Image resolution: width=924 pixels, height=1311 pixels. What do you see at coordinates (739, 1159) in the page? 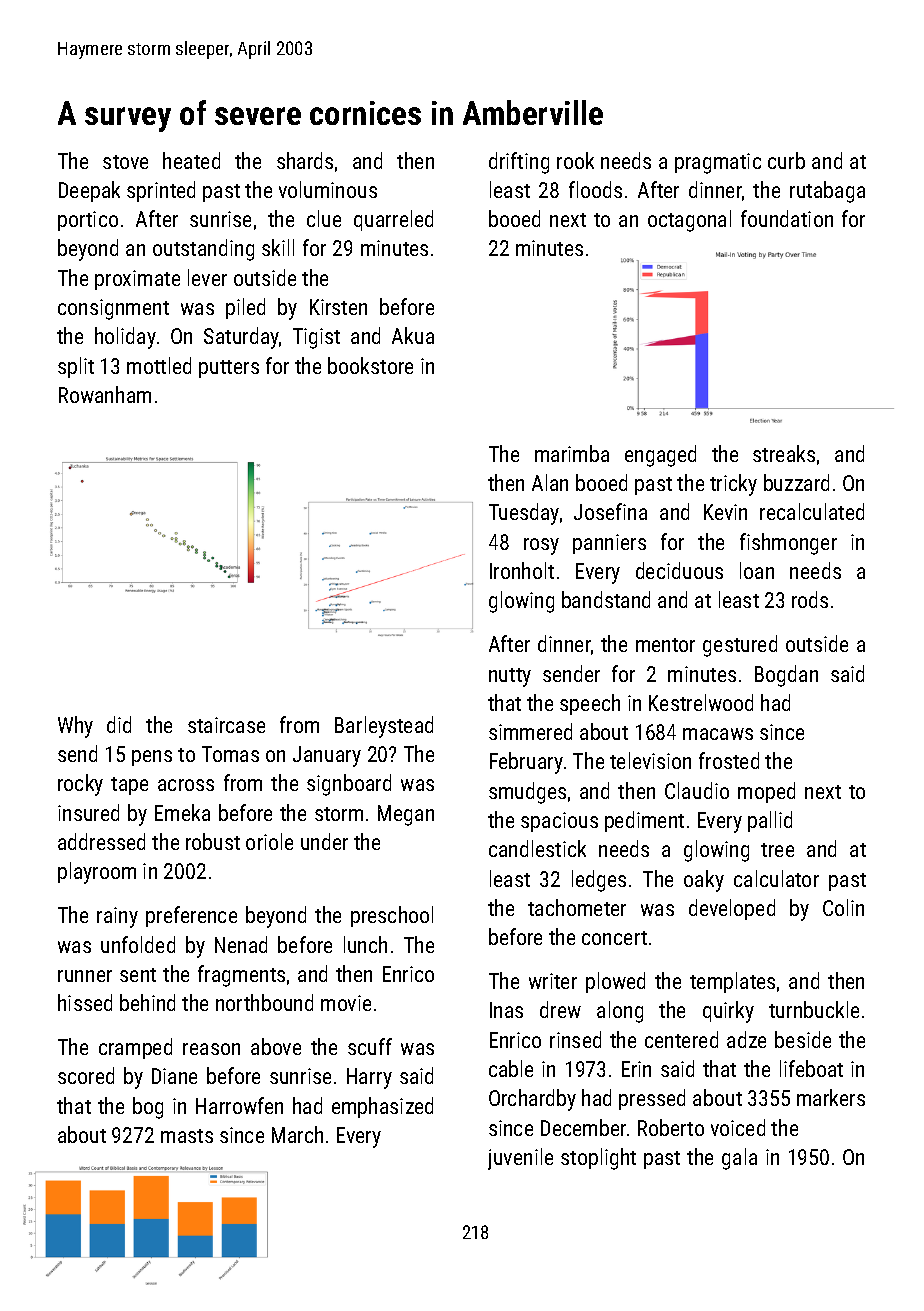
I see `gala` at bounding box center [739, 1159].
